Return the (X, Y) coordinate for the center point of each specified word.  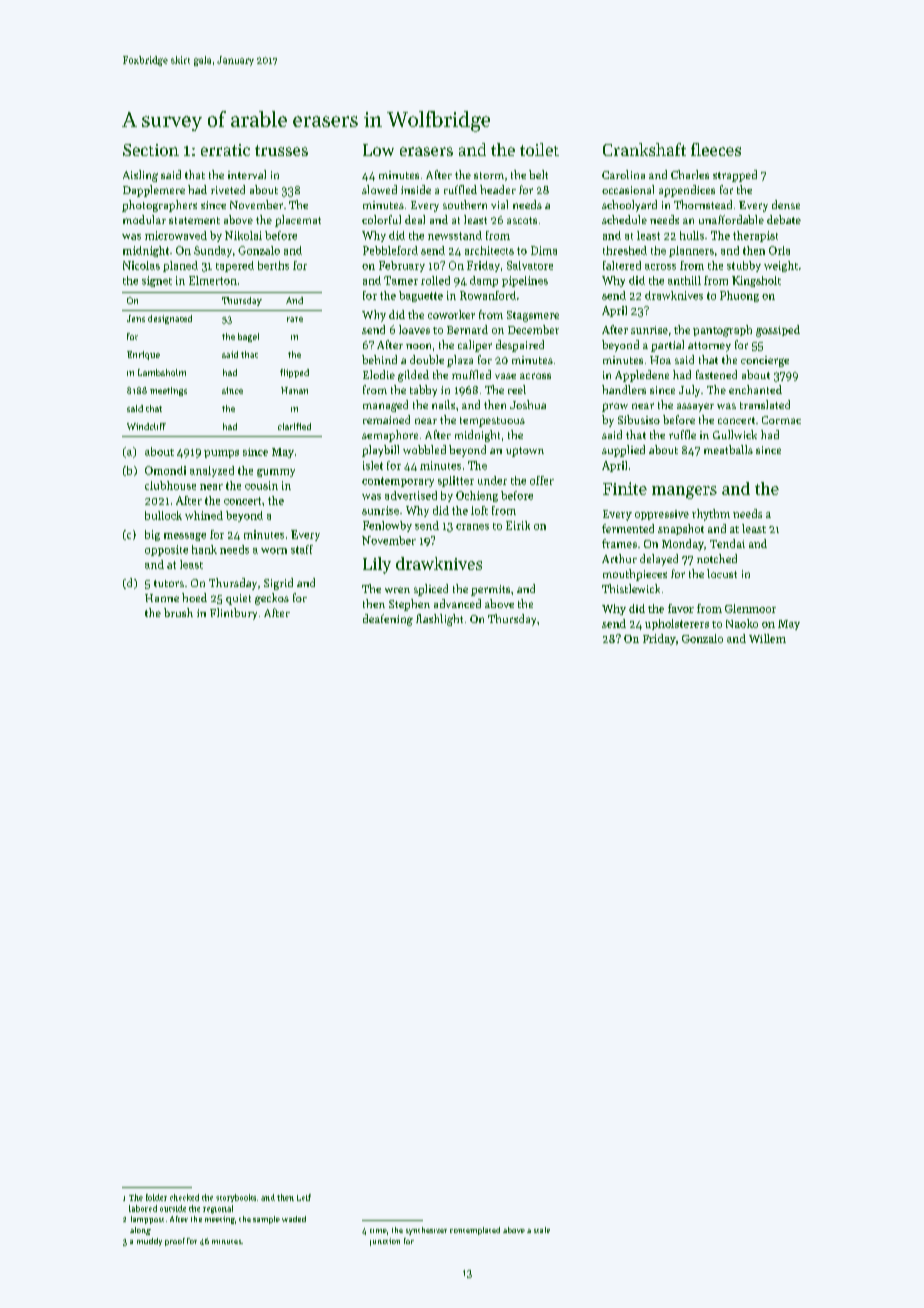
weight (781, 266)
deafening (388, 620)
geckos (272, 599)
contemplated (475, 1231)
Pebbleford (390, 250)
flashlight (439, 620)
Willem (767, 638)
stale (542, 1230)
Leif (304, 1197)
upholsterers (677, 624)
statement (194, 220)
